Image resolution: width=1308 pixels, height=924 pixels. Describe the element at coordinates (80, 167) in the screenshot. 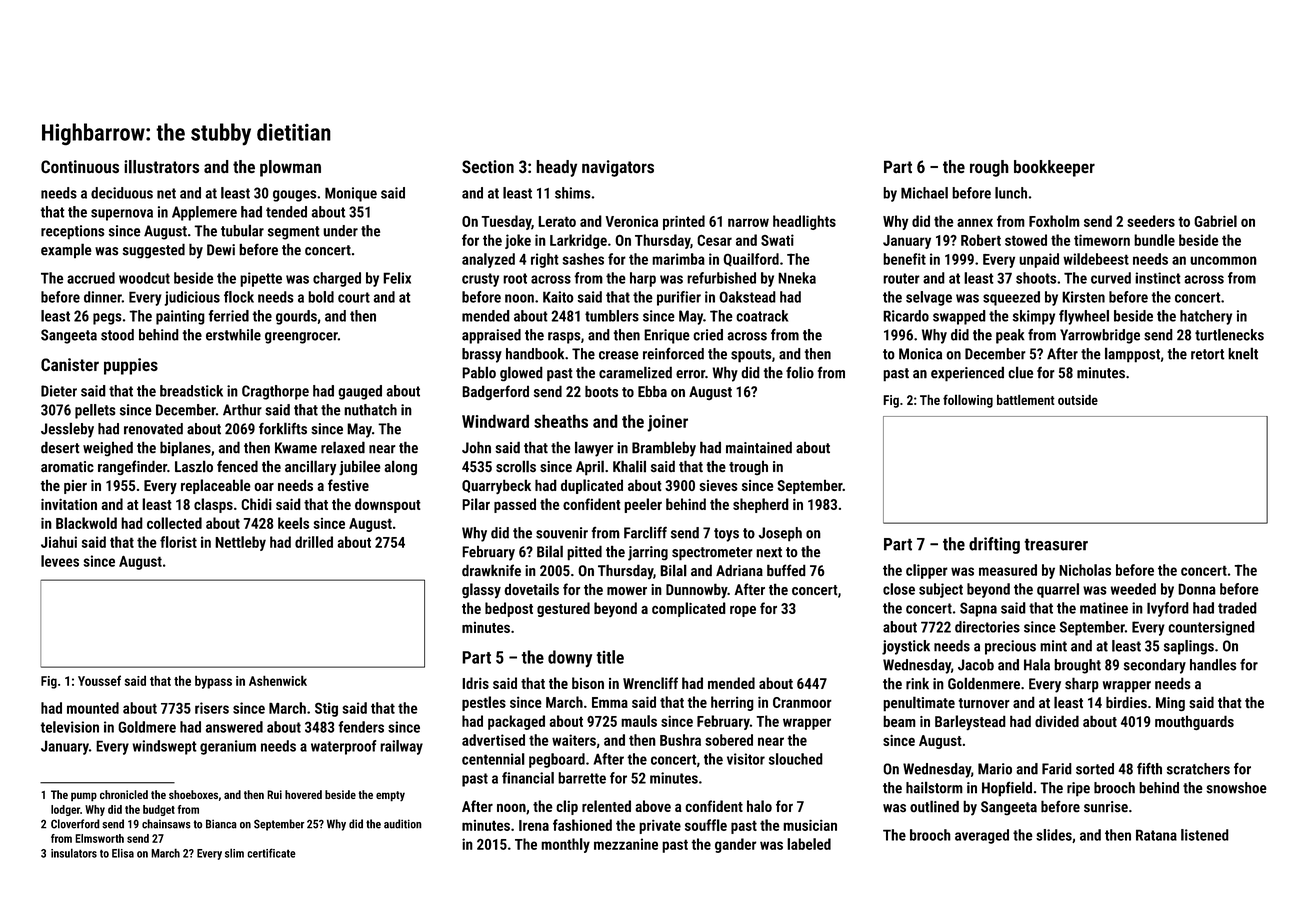

I see `Continuous` at that location.
